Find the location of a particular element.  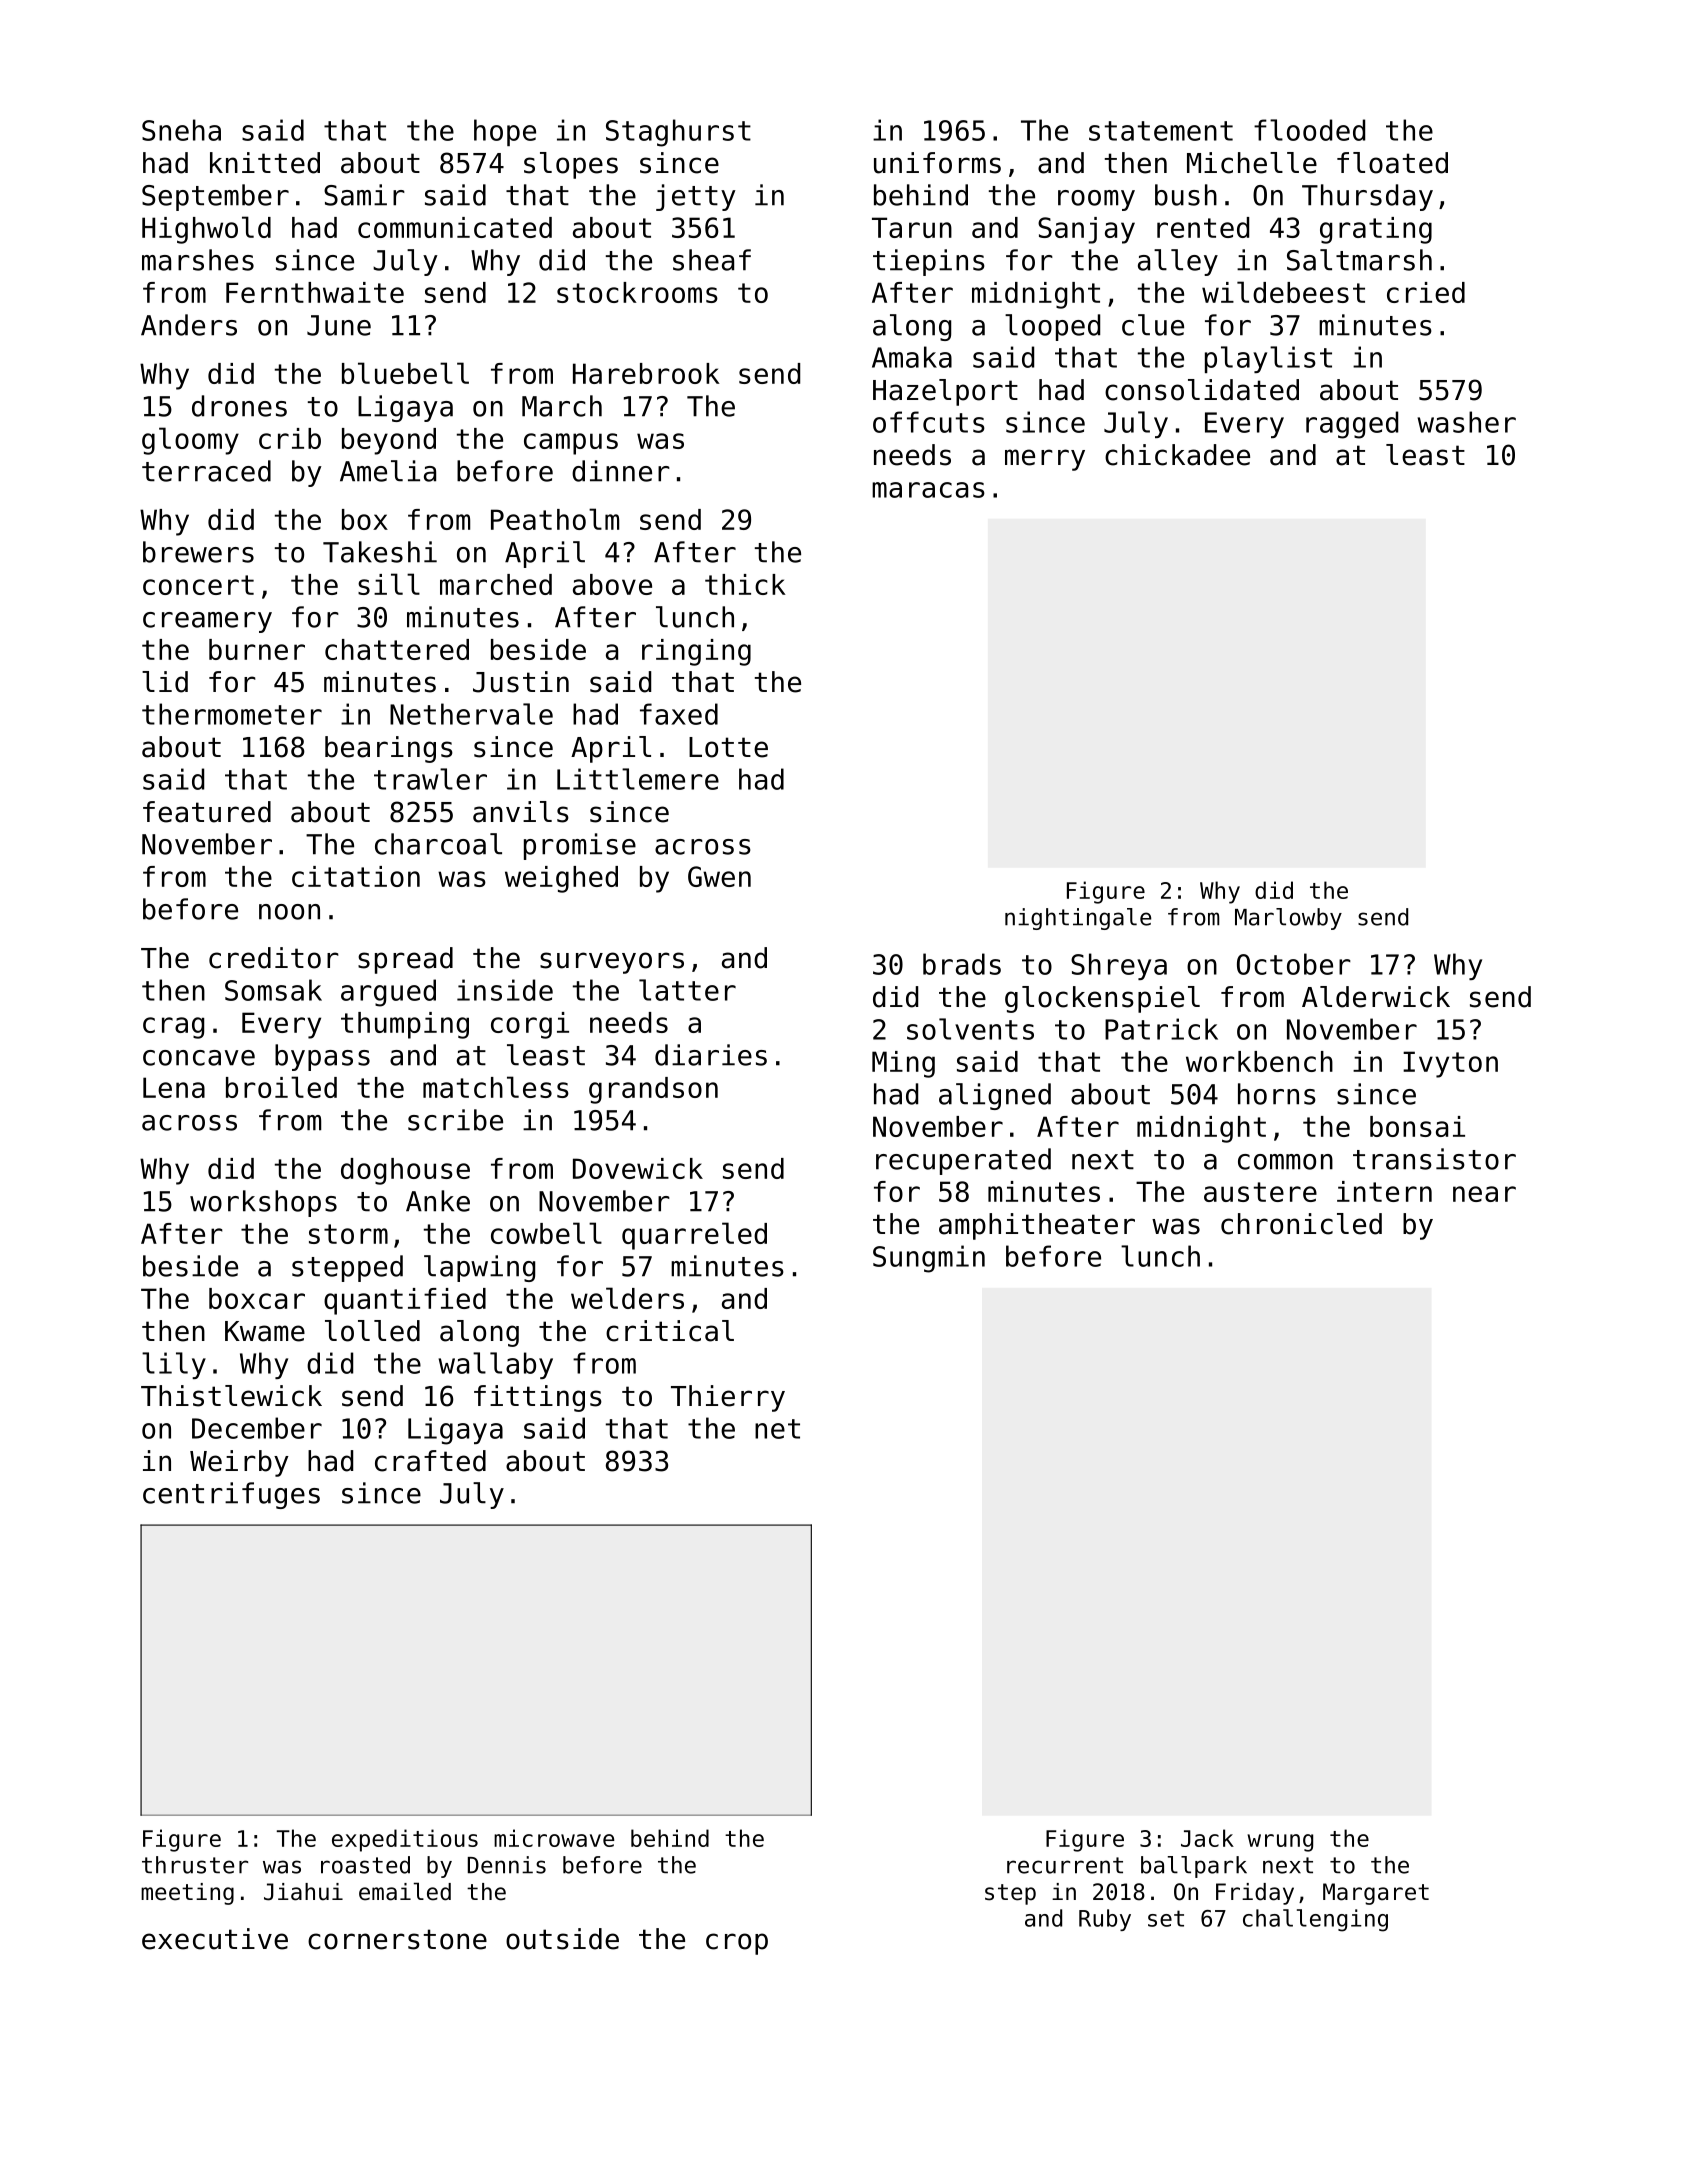

Takeshi is located at coordinates (380, 552).
